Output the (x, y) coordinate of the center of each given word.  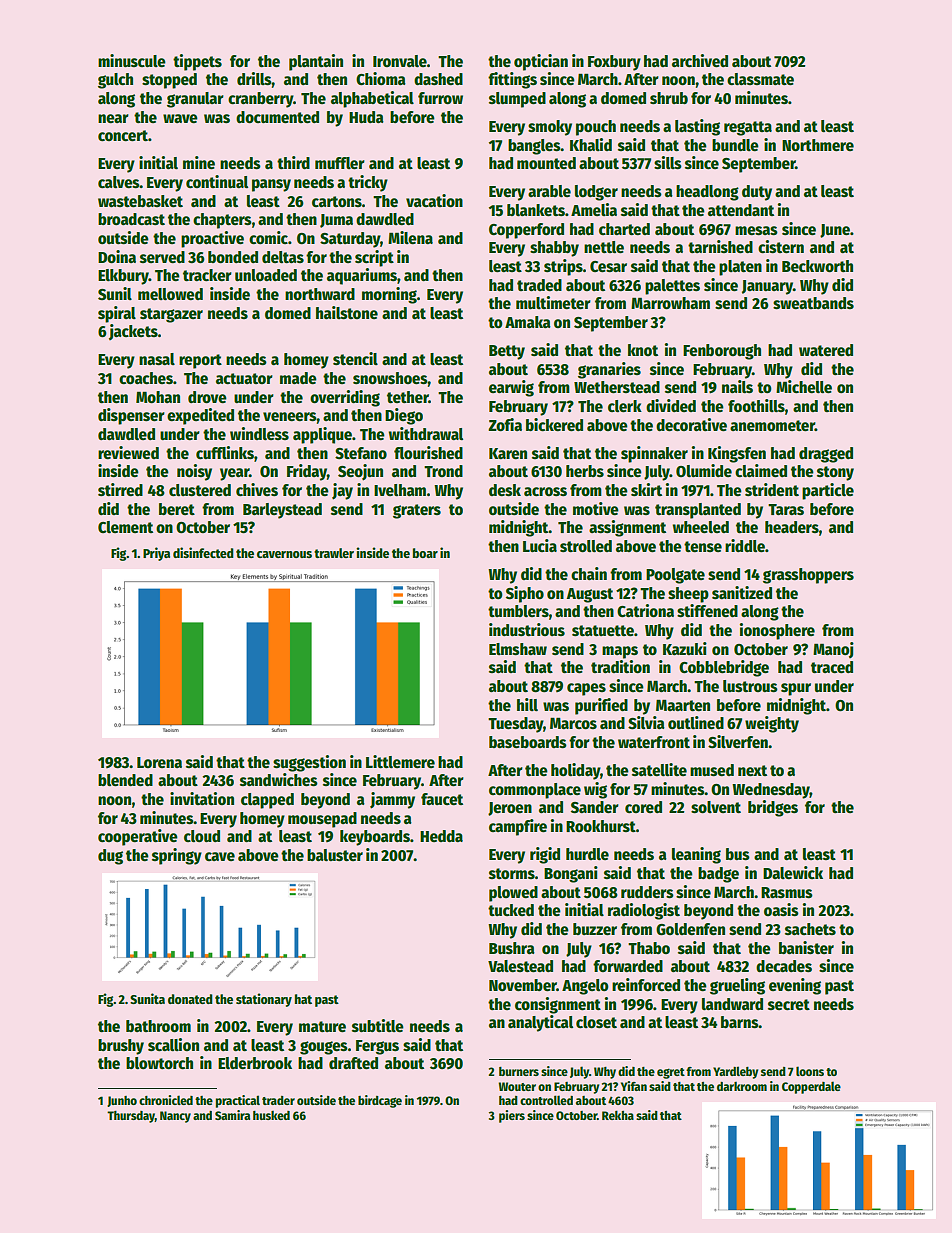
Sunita (147, 998)
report (200, 361)
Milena (410, 237)
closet (596, 1022)
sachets (810, 929)
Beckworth (817, 266)
